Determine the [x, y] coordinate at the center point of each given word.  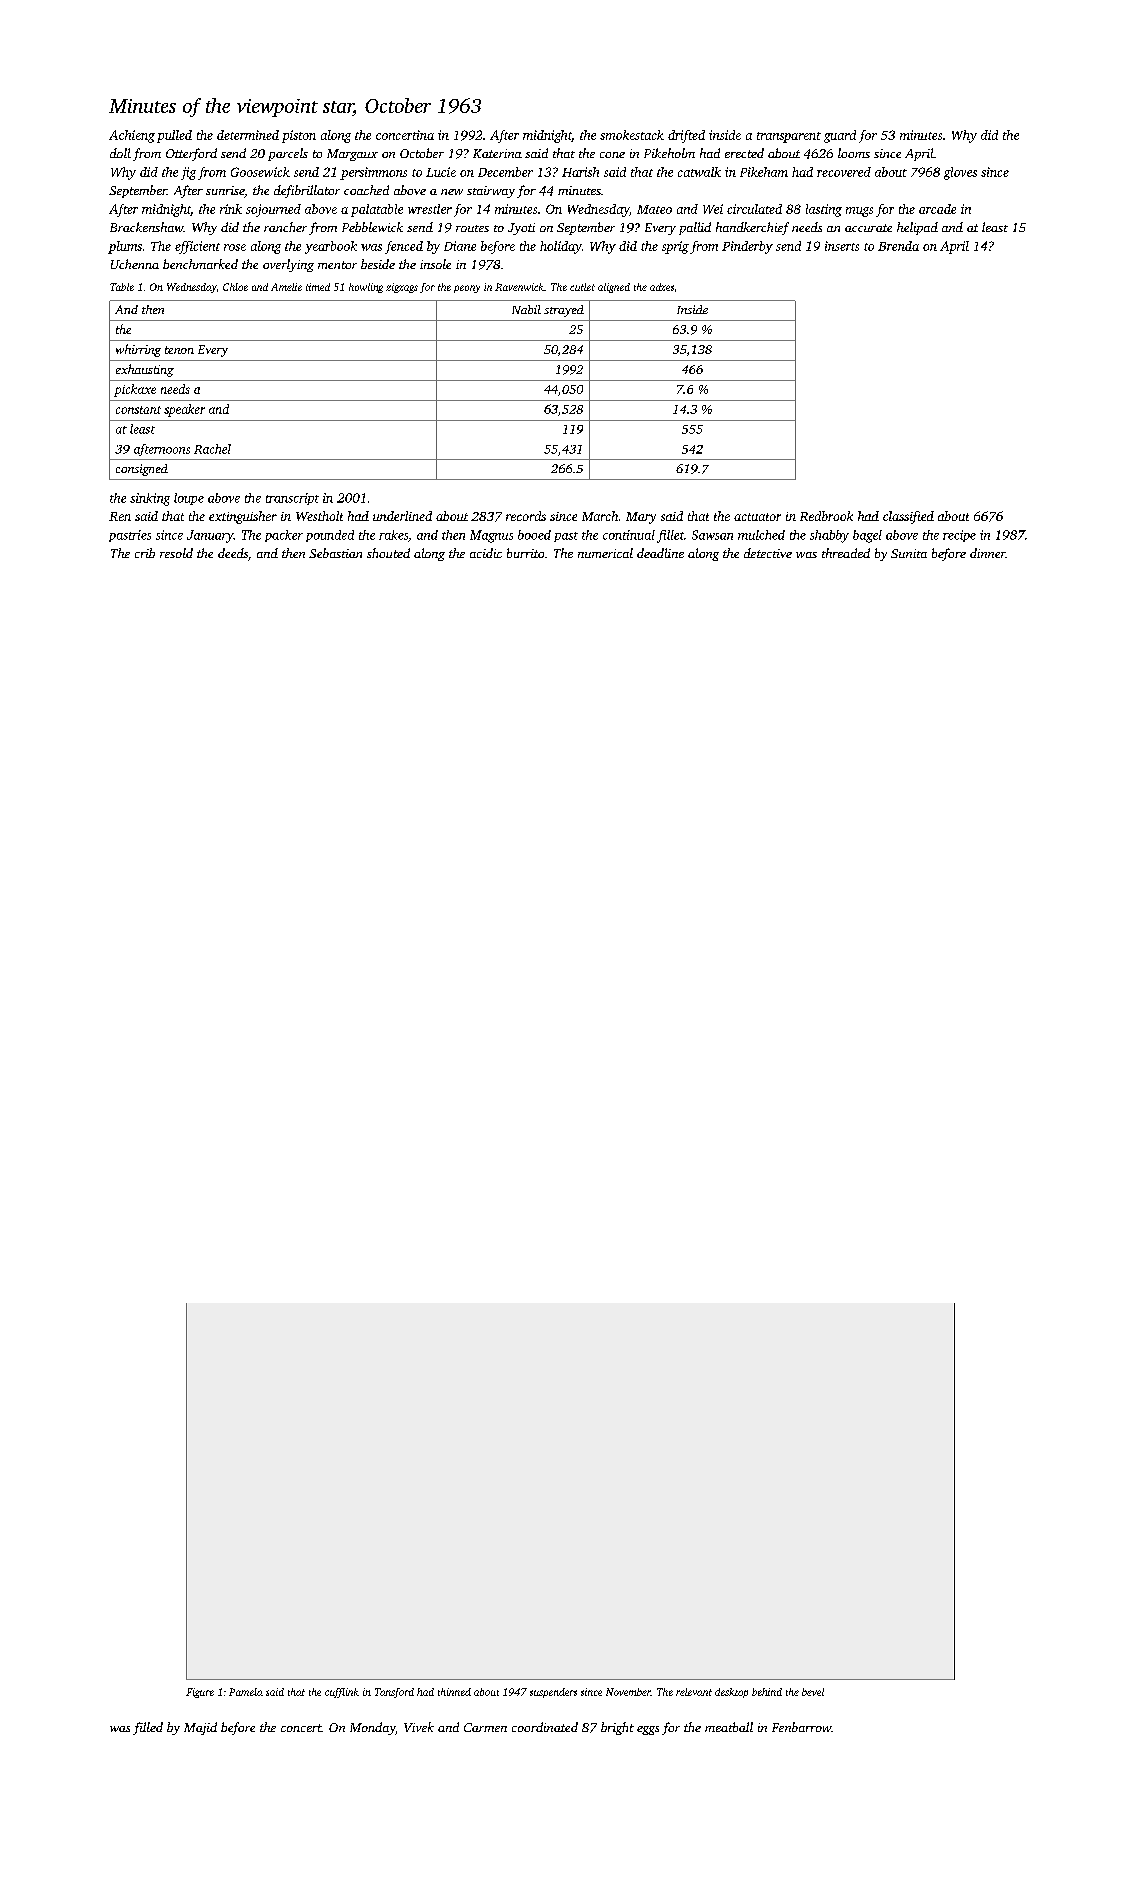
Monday [372, 1728]
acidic [486, 553]
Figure [200, 1693]
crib [145, 553]
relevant [694, 1692]
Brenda [898, 246]
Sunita [909, 553]
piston [299, 136]
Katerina [497, 153]
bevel [813, 1692]
